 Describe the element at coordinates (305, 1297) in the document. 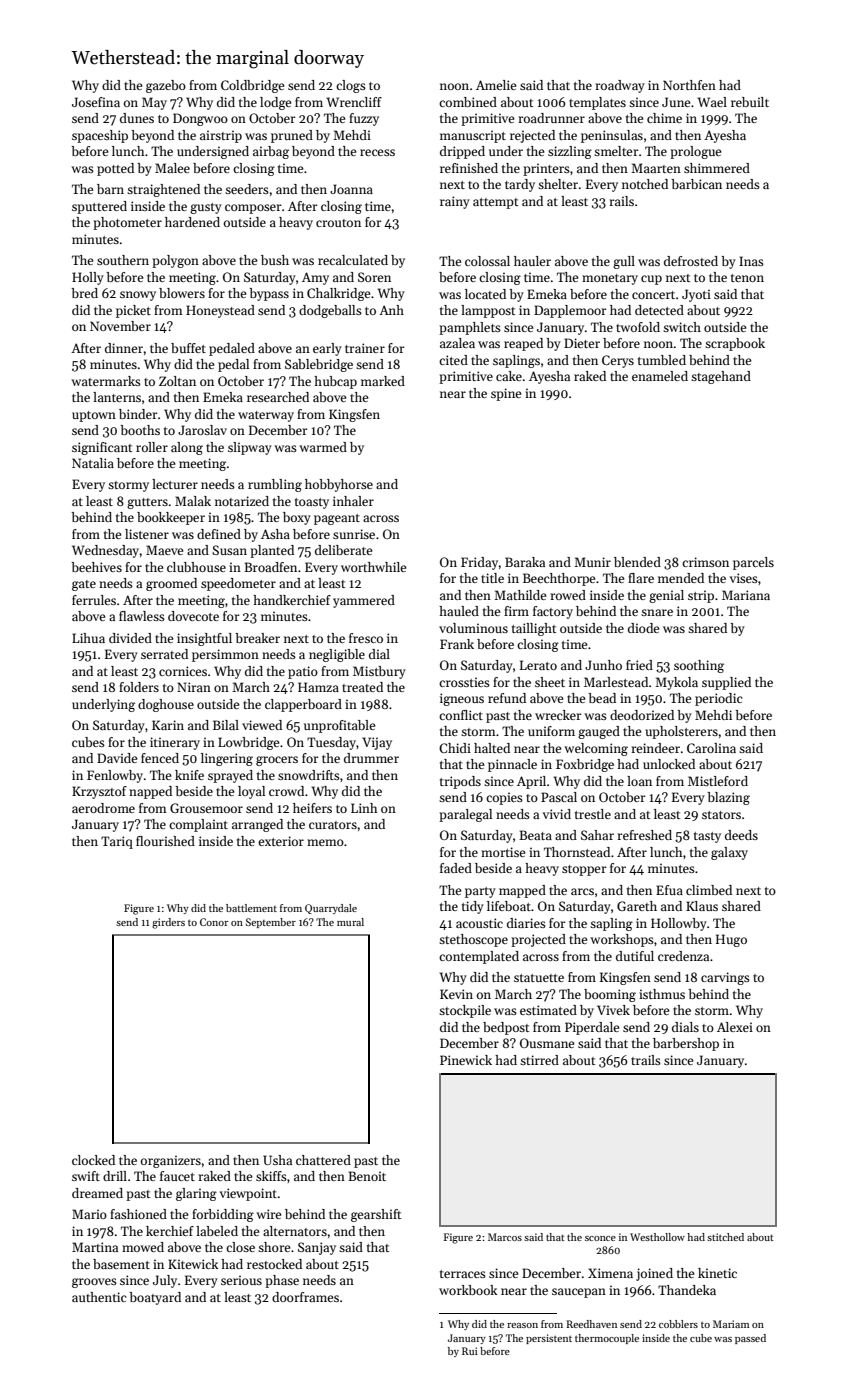

I see `doorframes` at that location.
